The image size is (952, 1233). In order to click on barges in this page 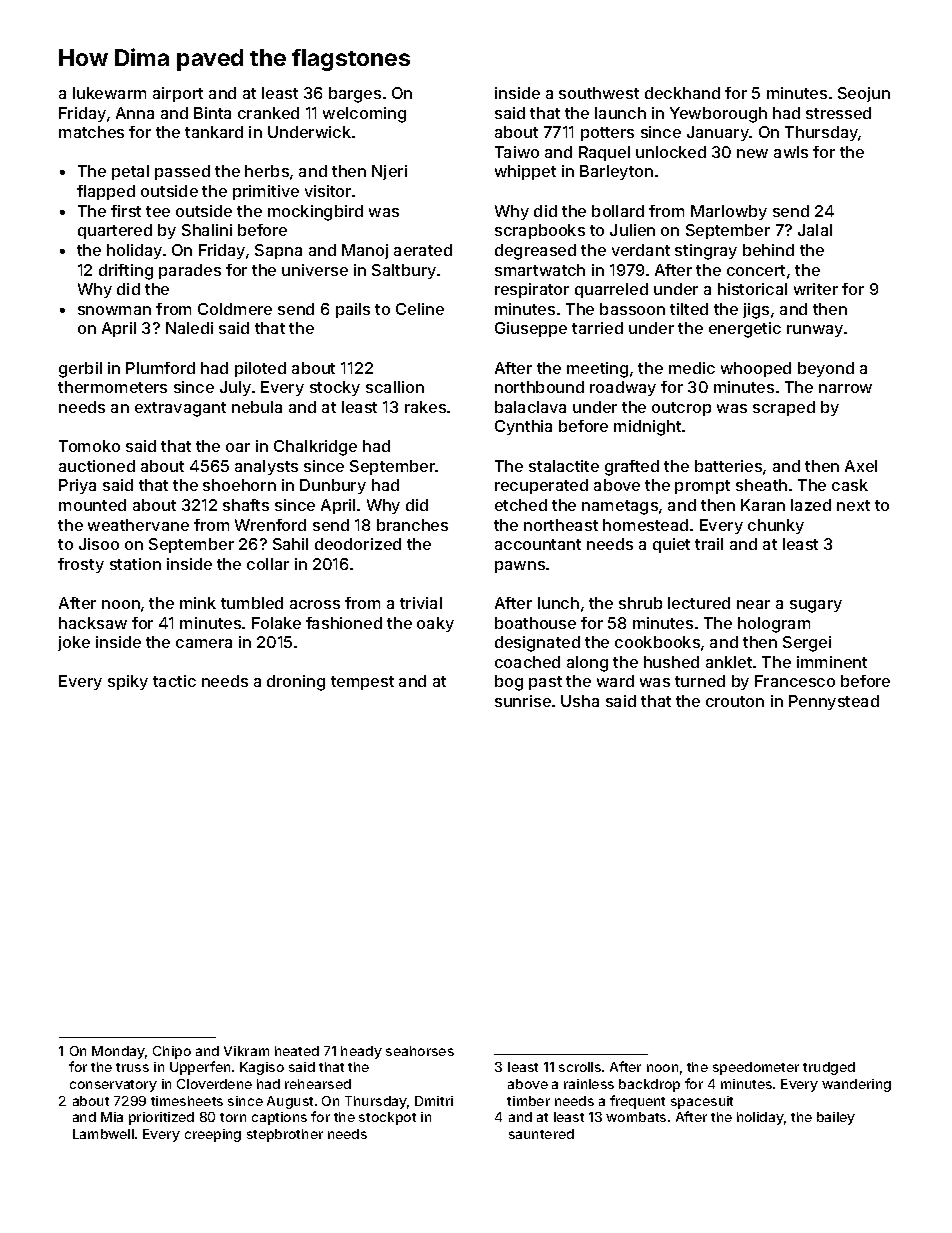, I will do `click(355, 95)`.
